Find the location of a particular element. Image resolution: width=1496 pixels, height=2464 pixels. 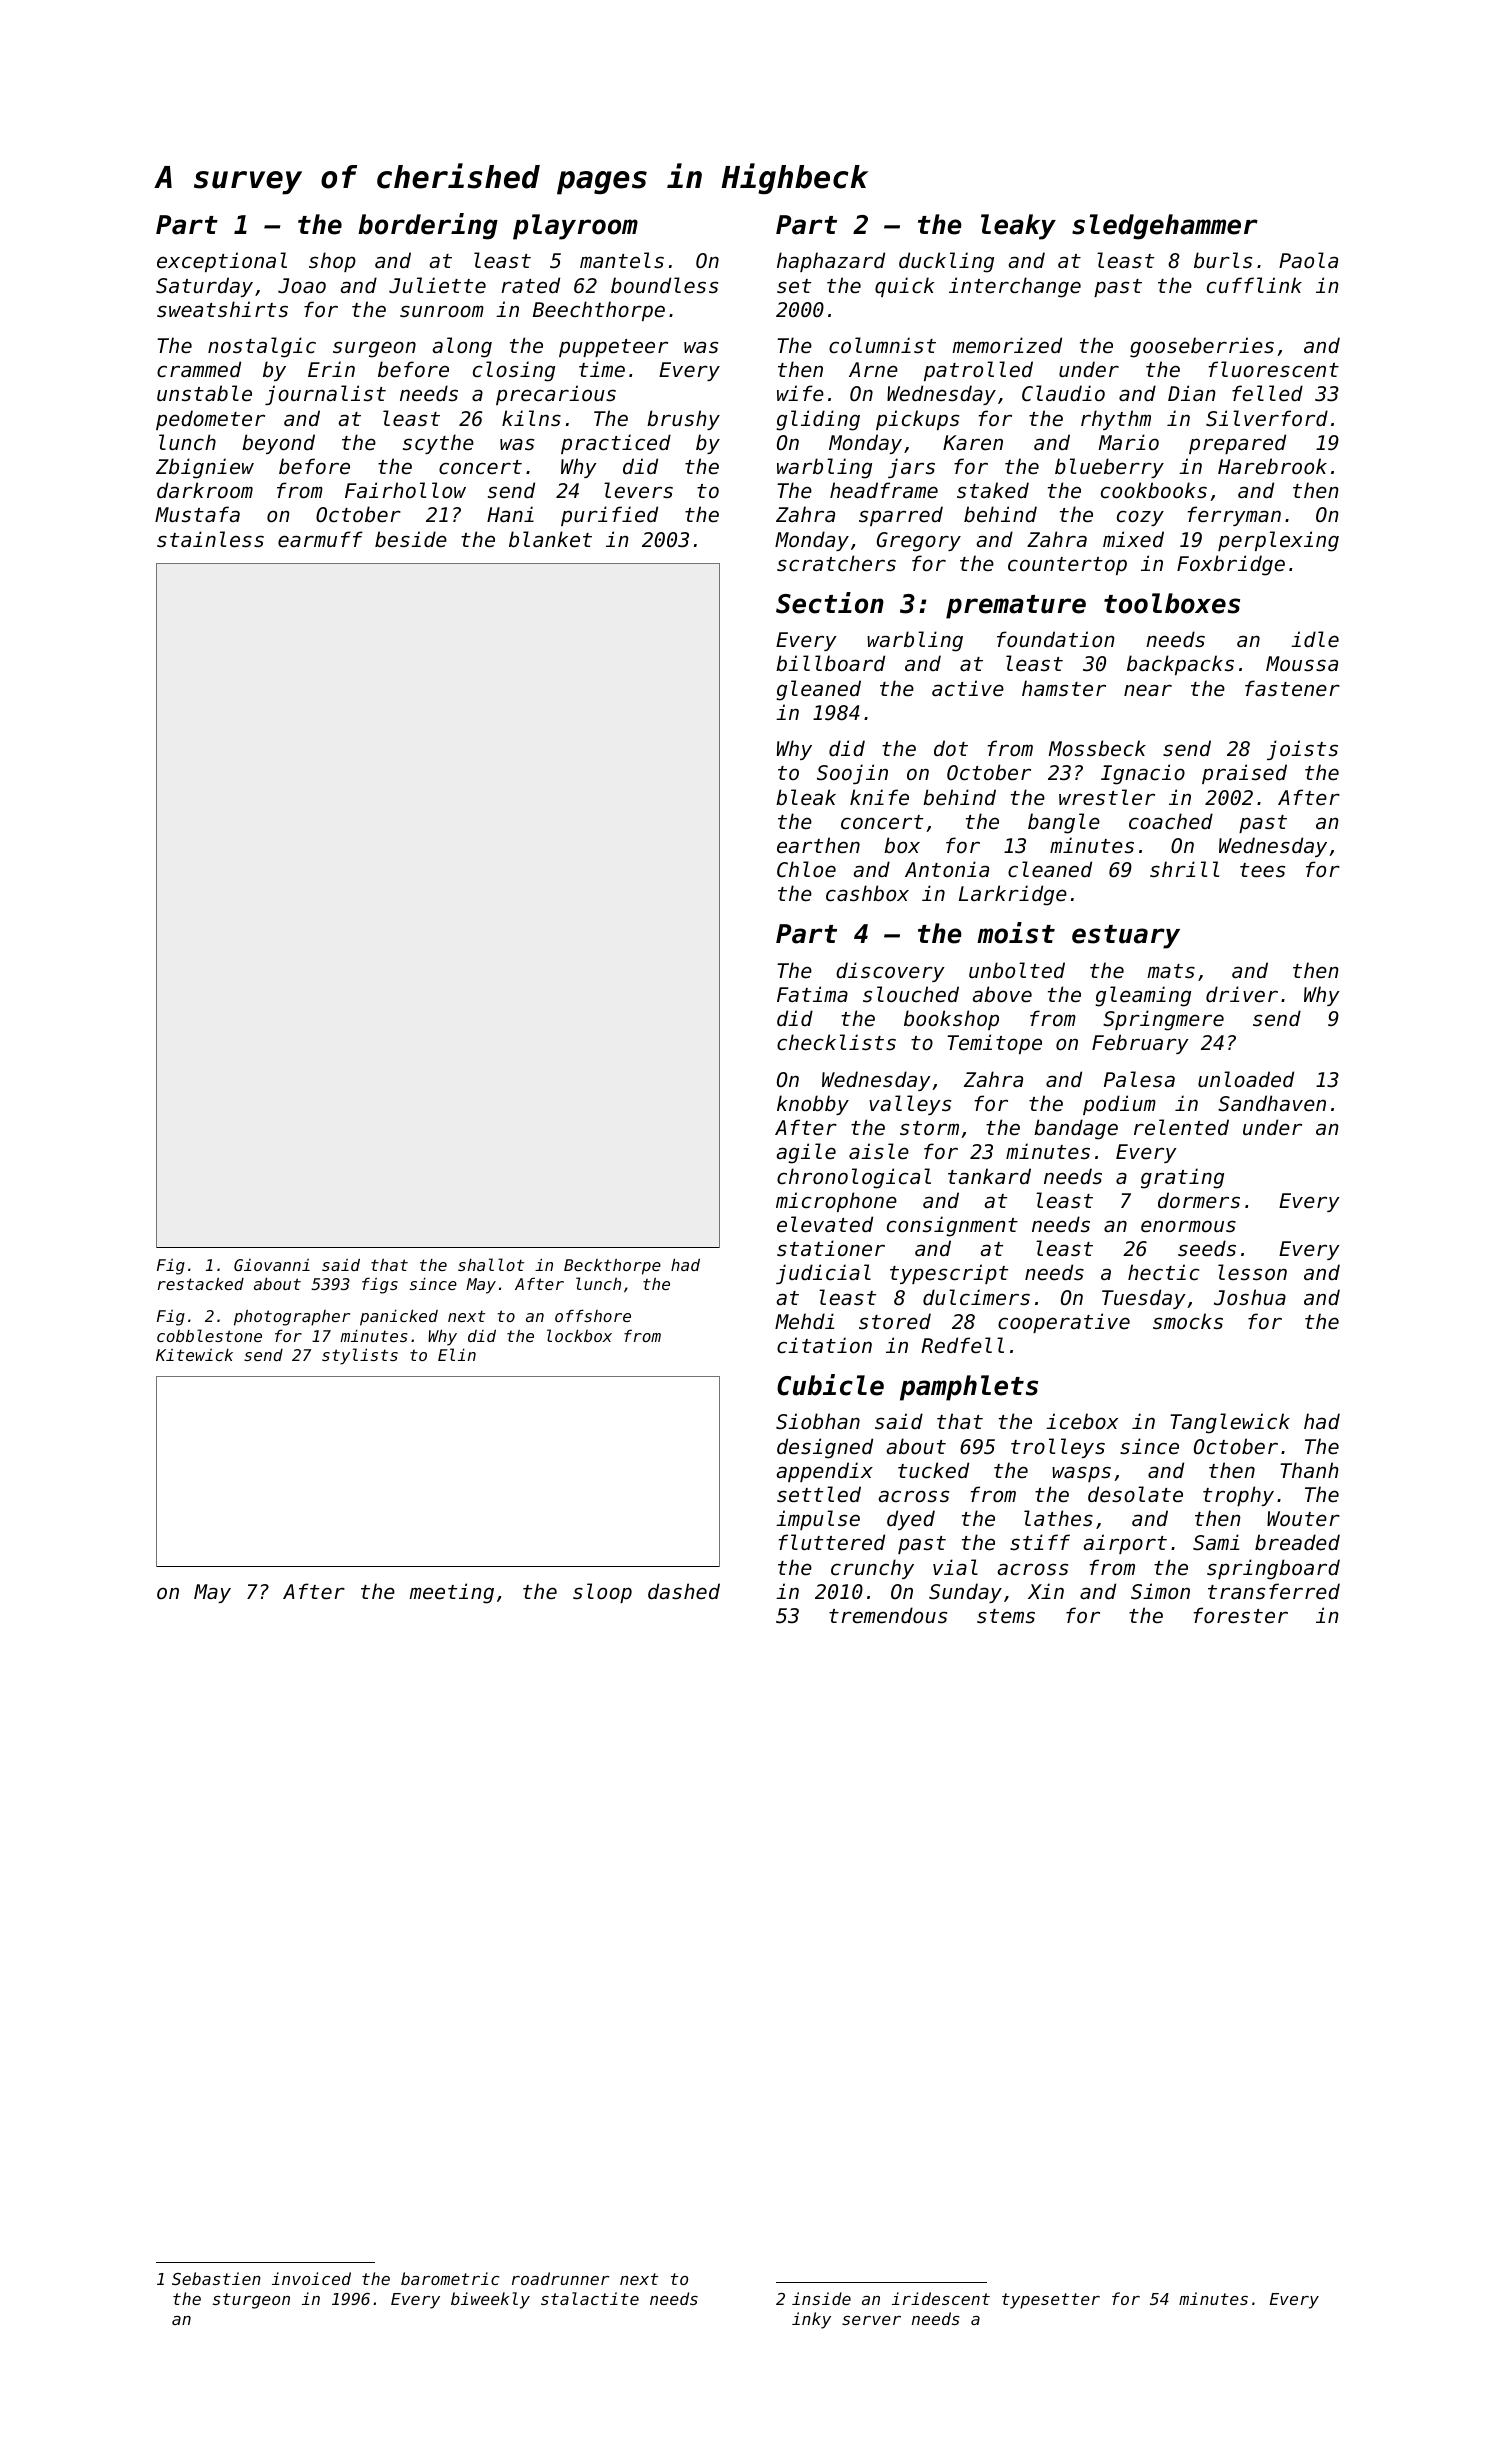

typesetter is located at coordinates (1051, 2301).
